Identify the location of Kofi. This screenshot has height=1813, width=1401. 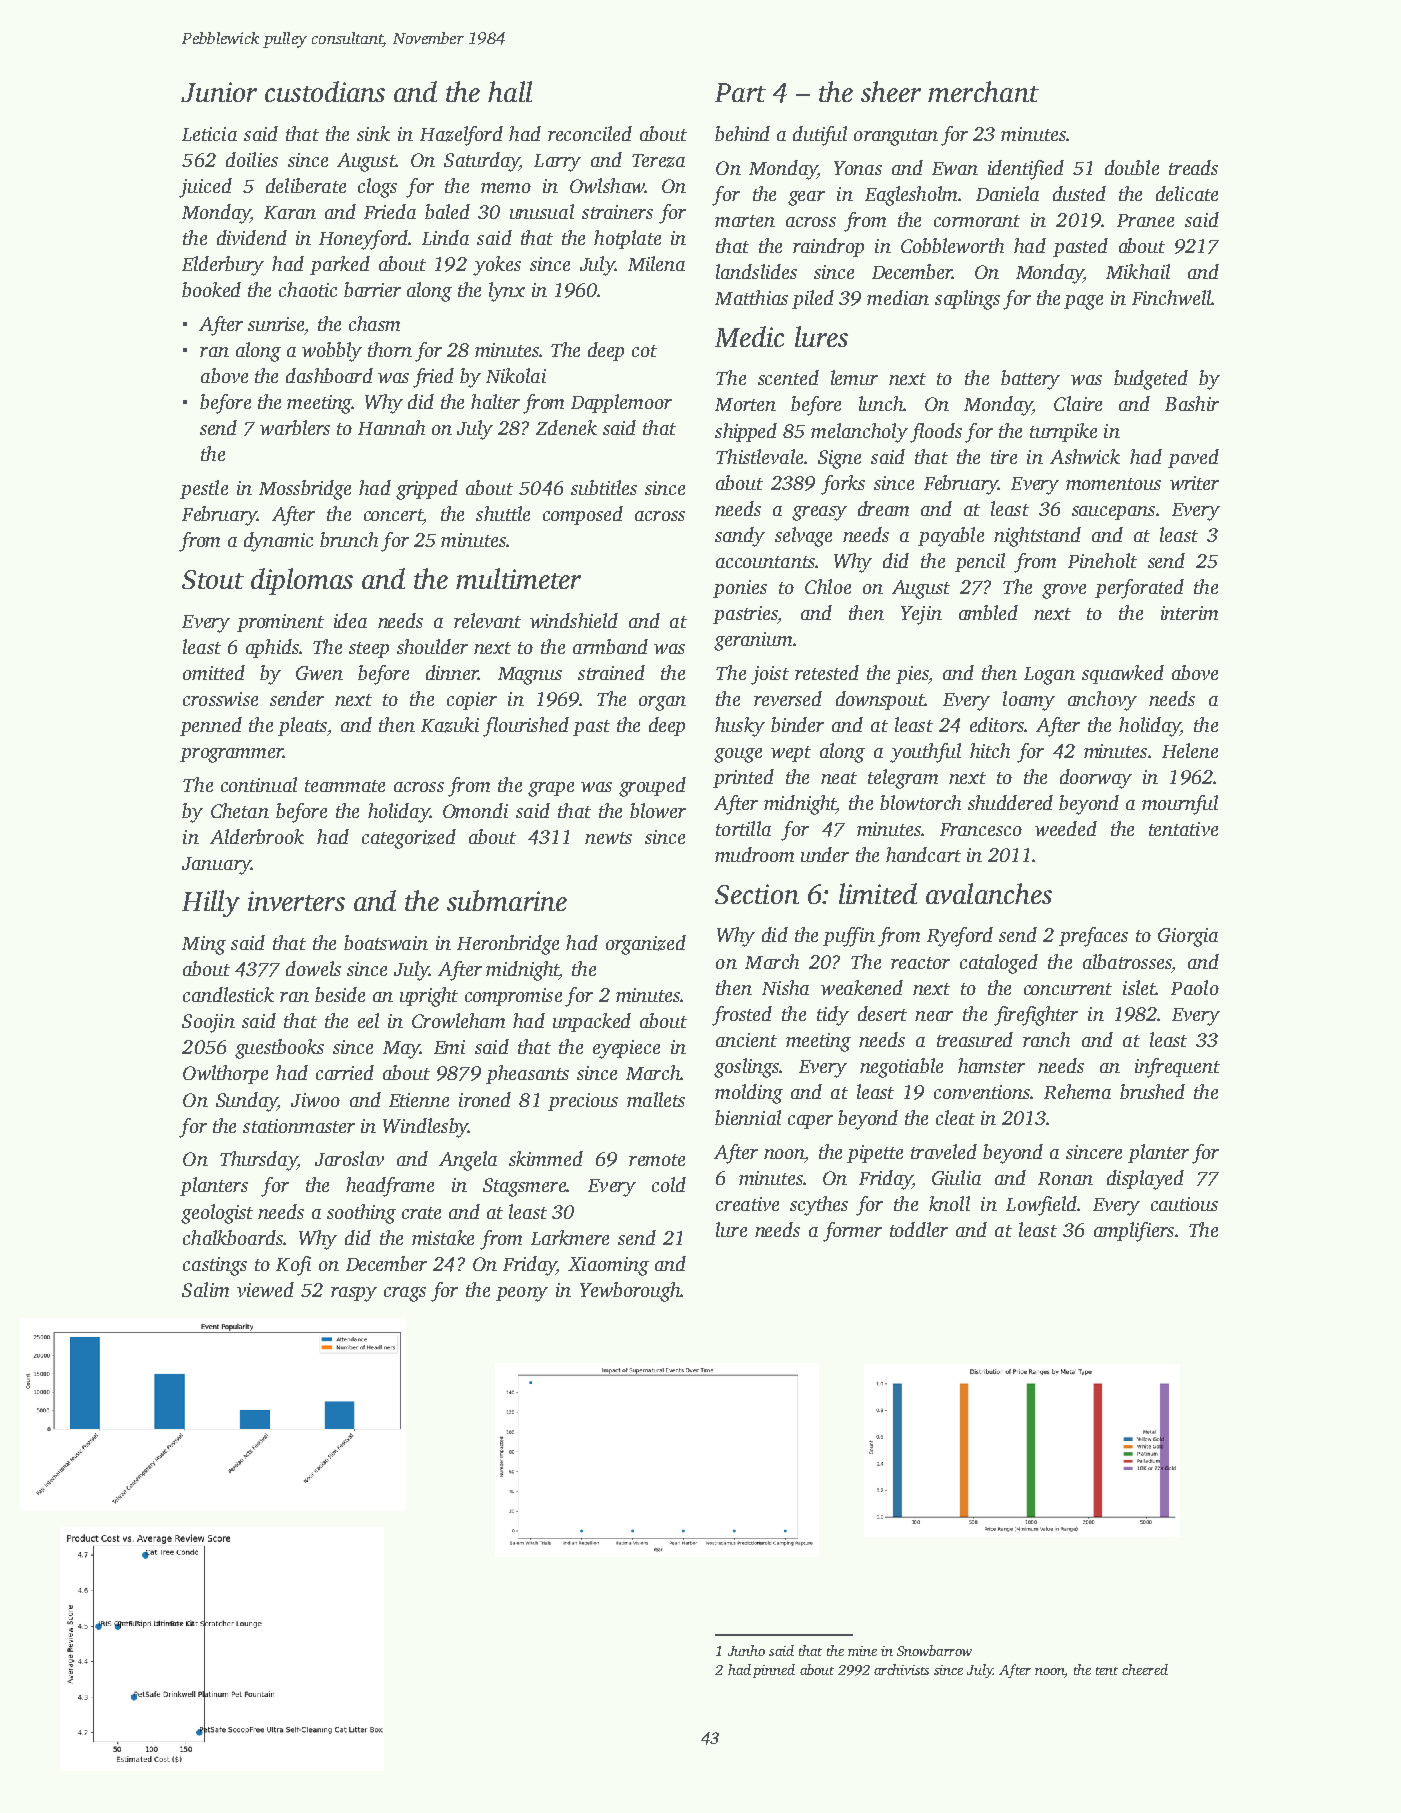
(293, 1266).
